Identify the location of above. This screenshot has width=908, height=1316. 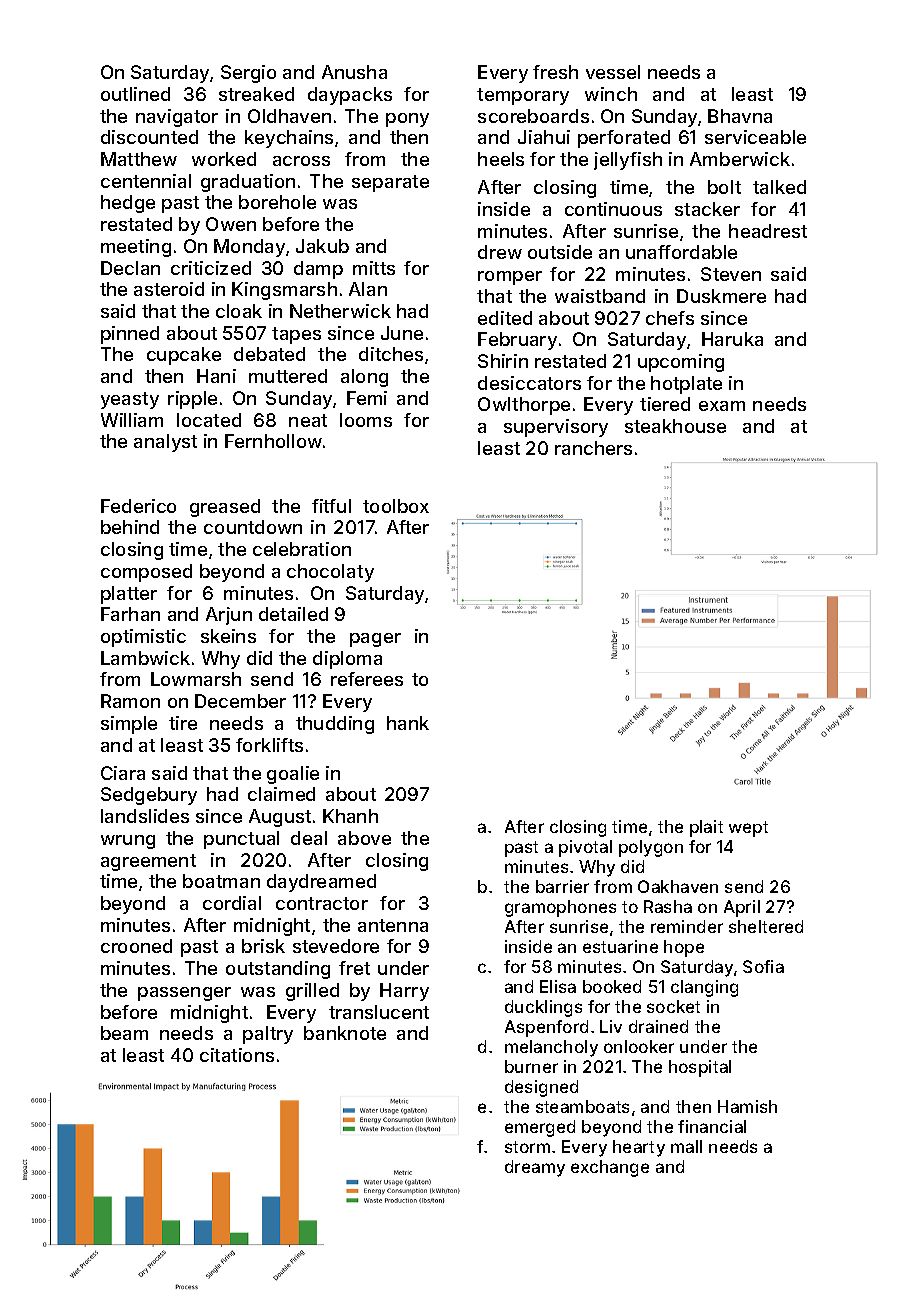
(364, 838).
